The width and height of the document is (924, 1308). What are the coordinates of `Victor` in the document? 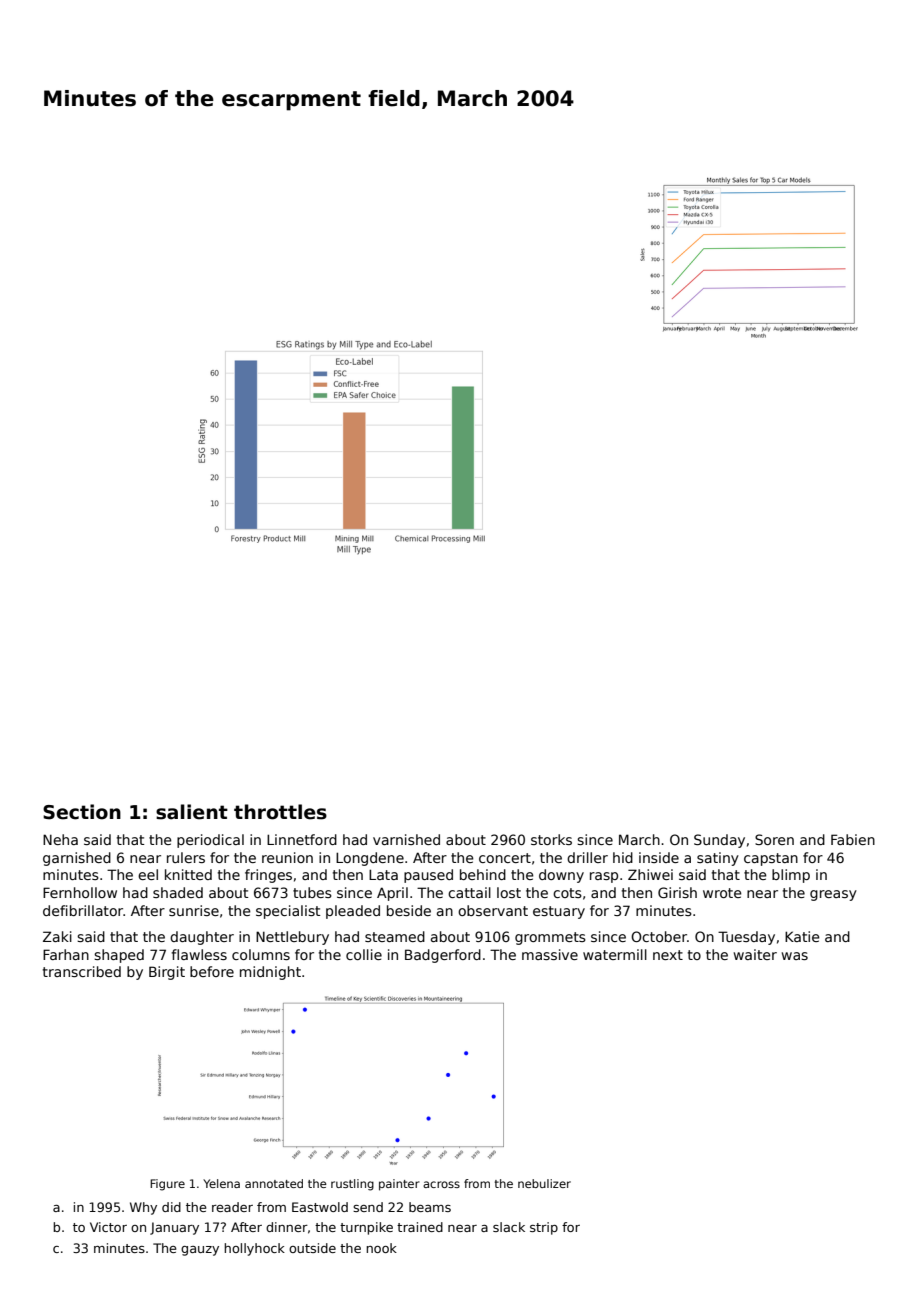 It's located at (108, 1227).
